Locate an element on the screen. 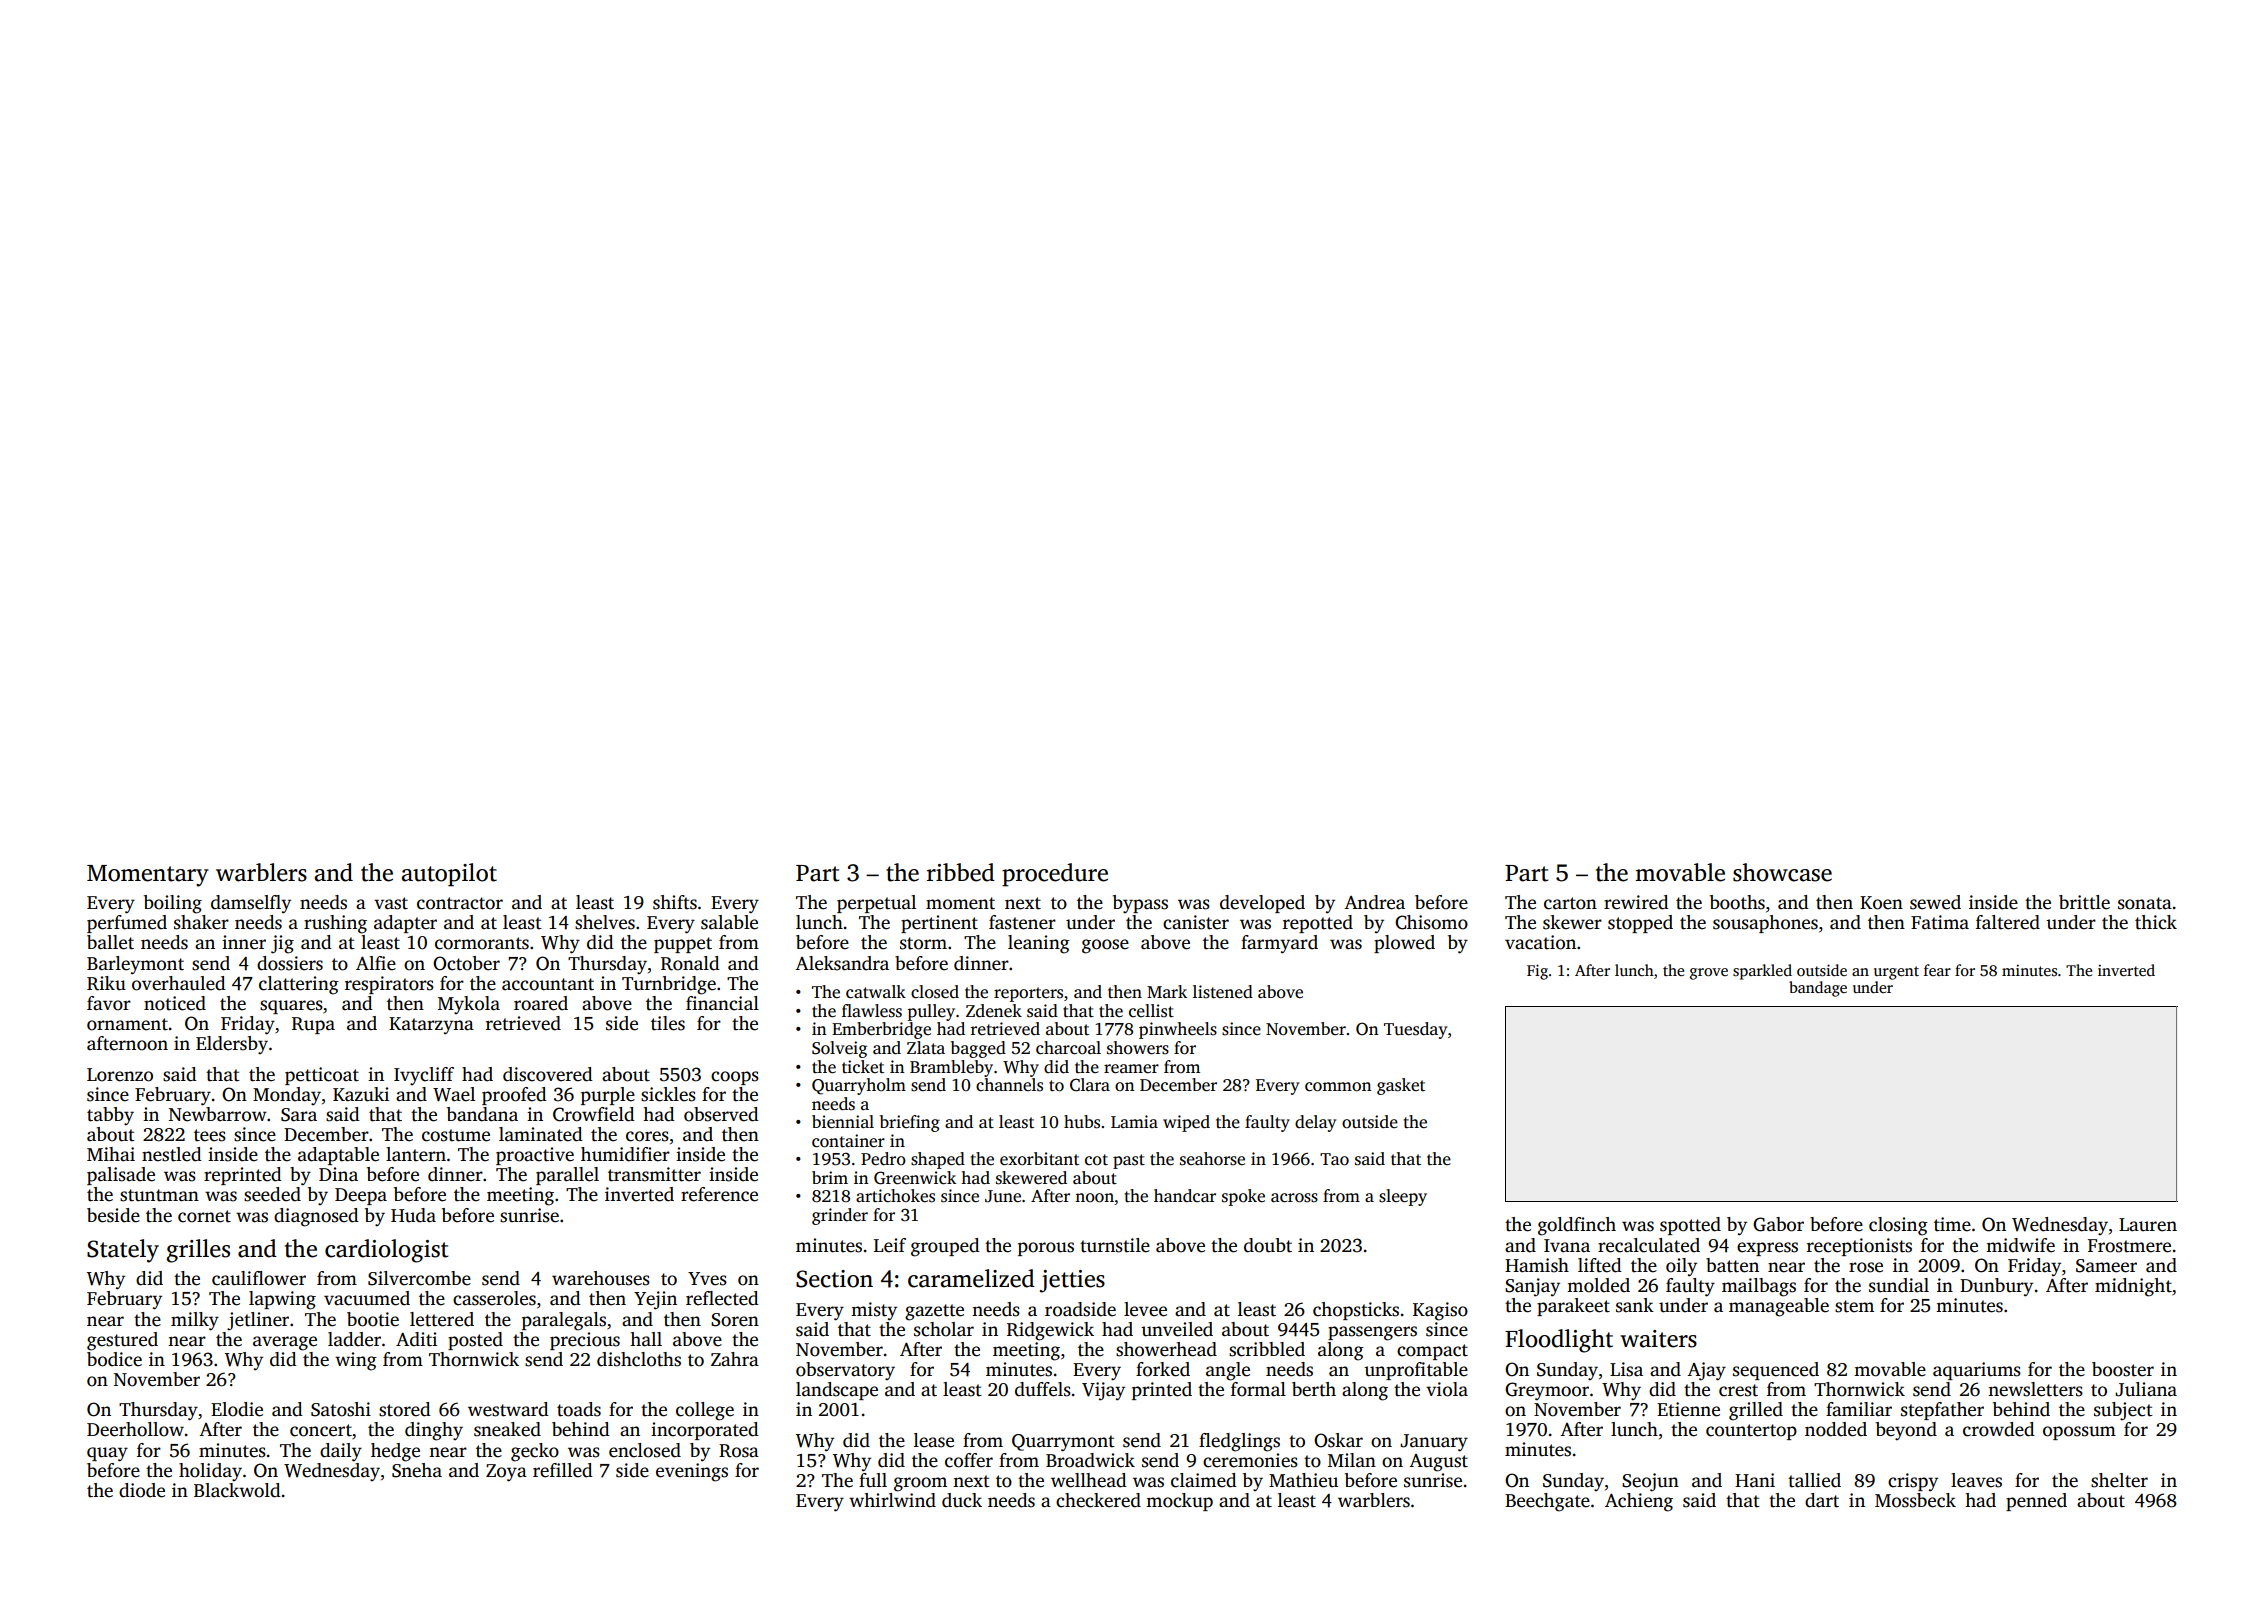 The image size is (2264, 1601). January is located at coordinates (1434, 1443).
